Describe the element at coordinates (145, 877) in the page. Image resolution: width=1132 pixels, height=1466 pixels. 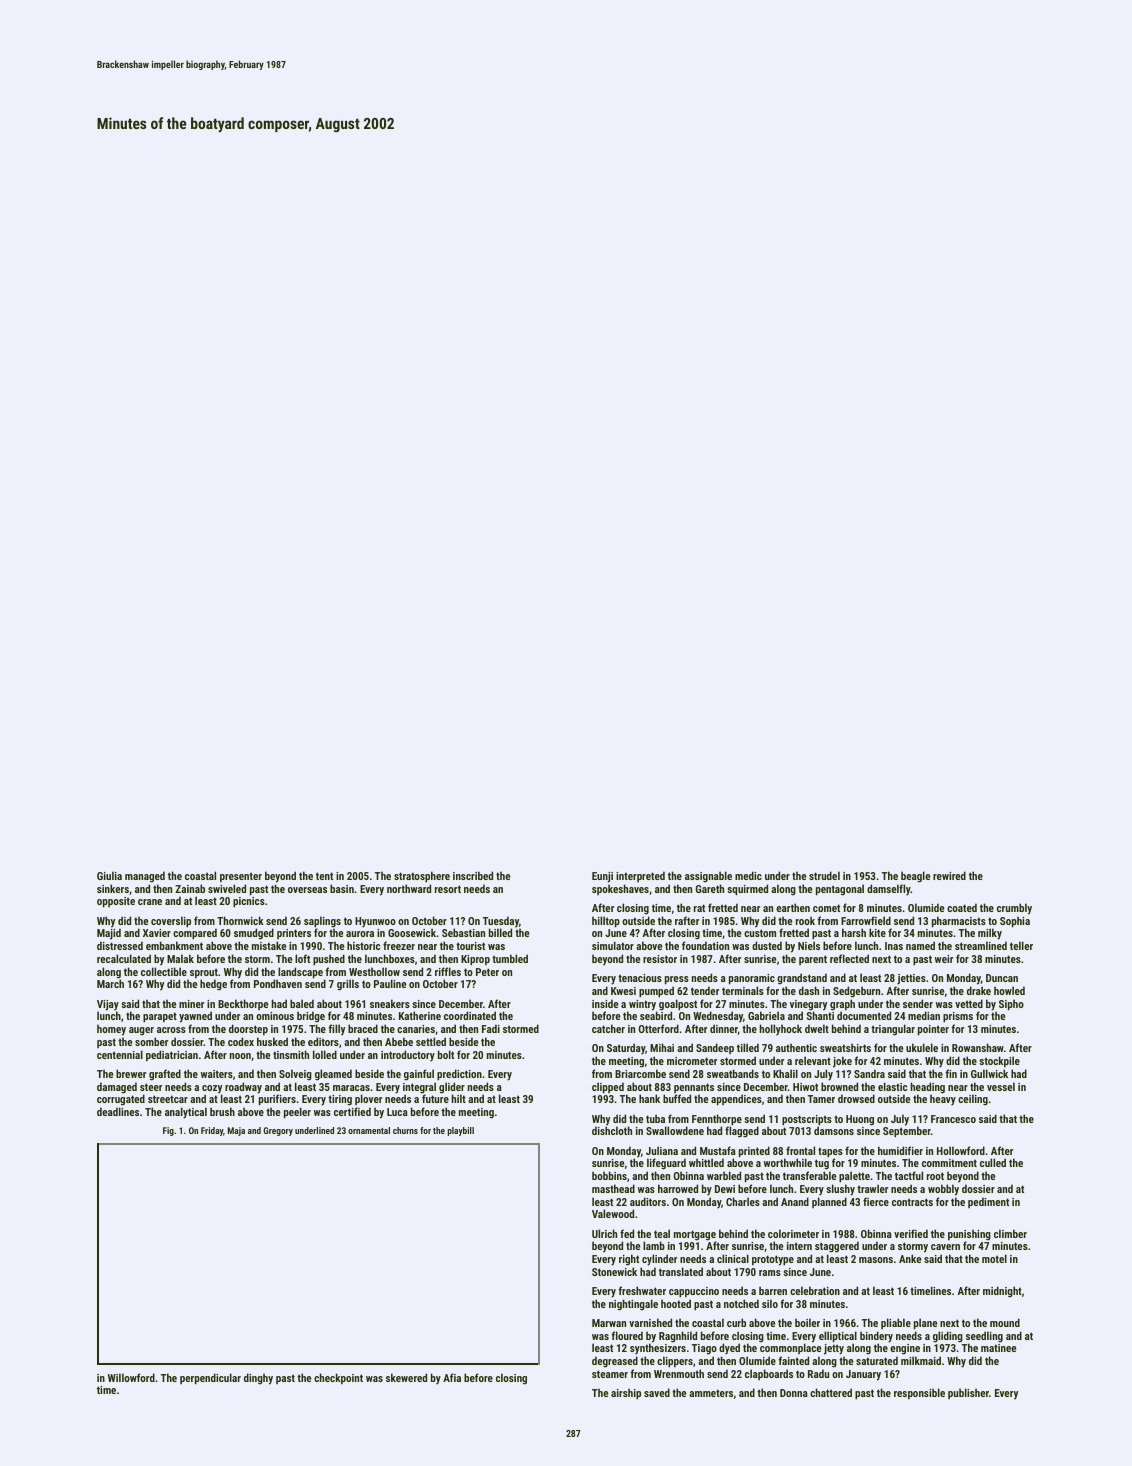
I see `managed` at that location.
